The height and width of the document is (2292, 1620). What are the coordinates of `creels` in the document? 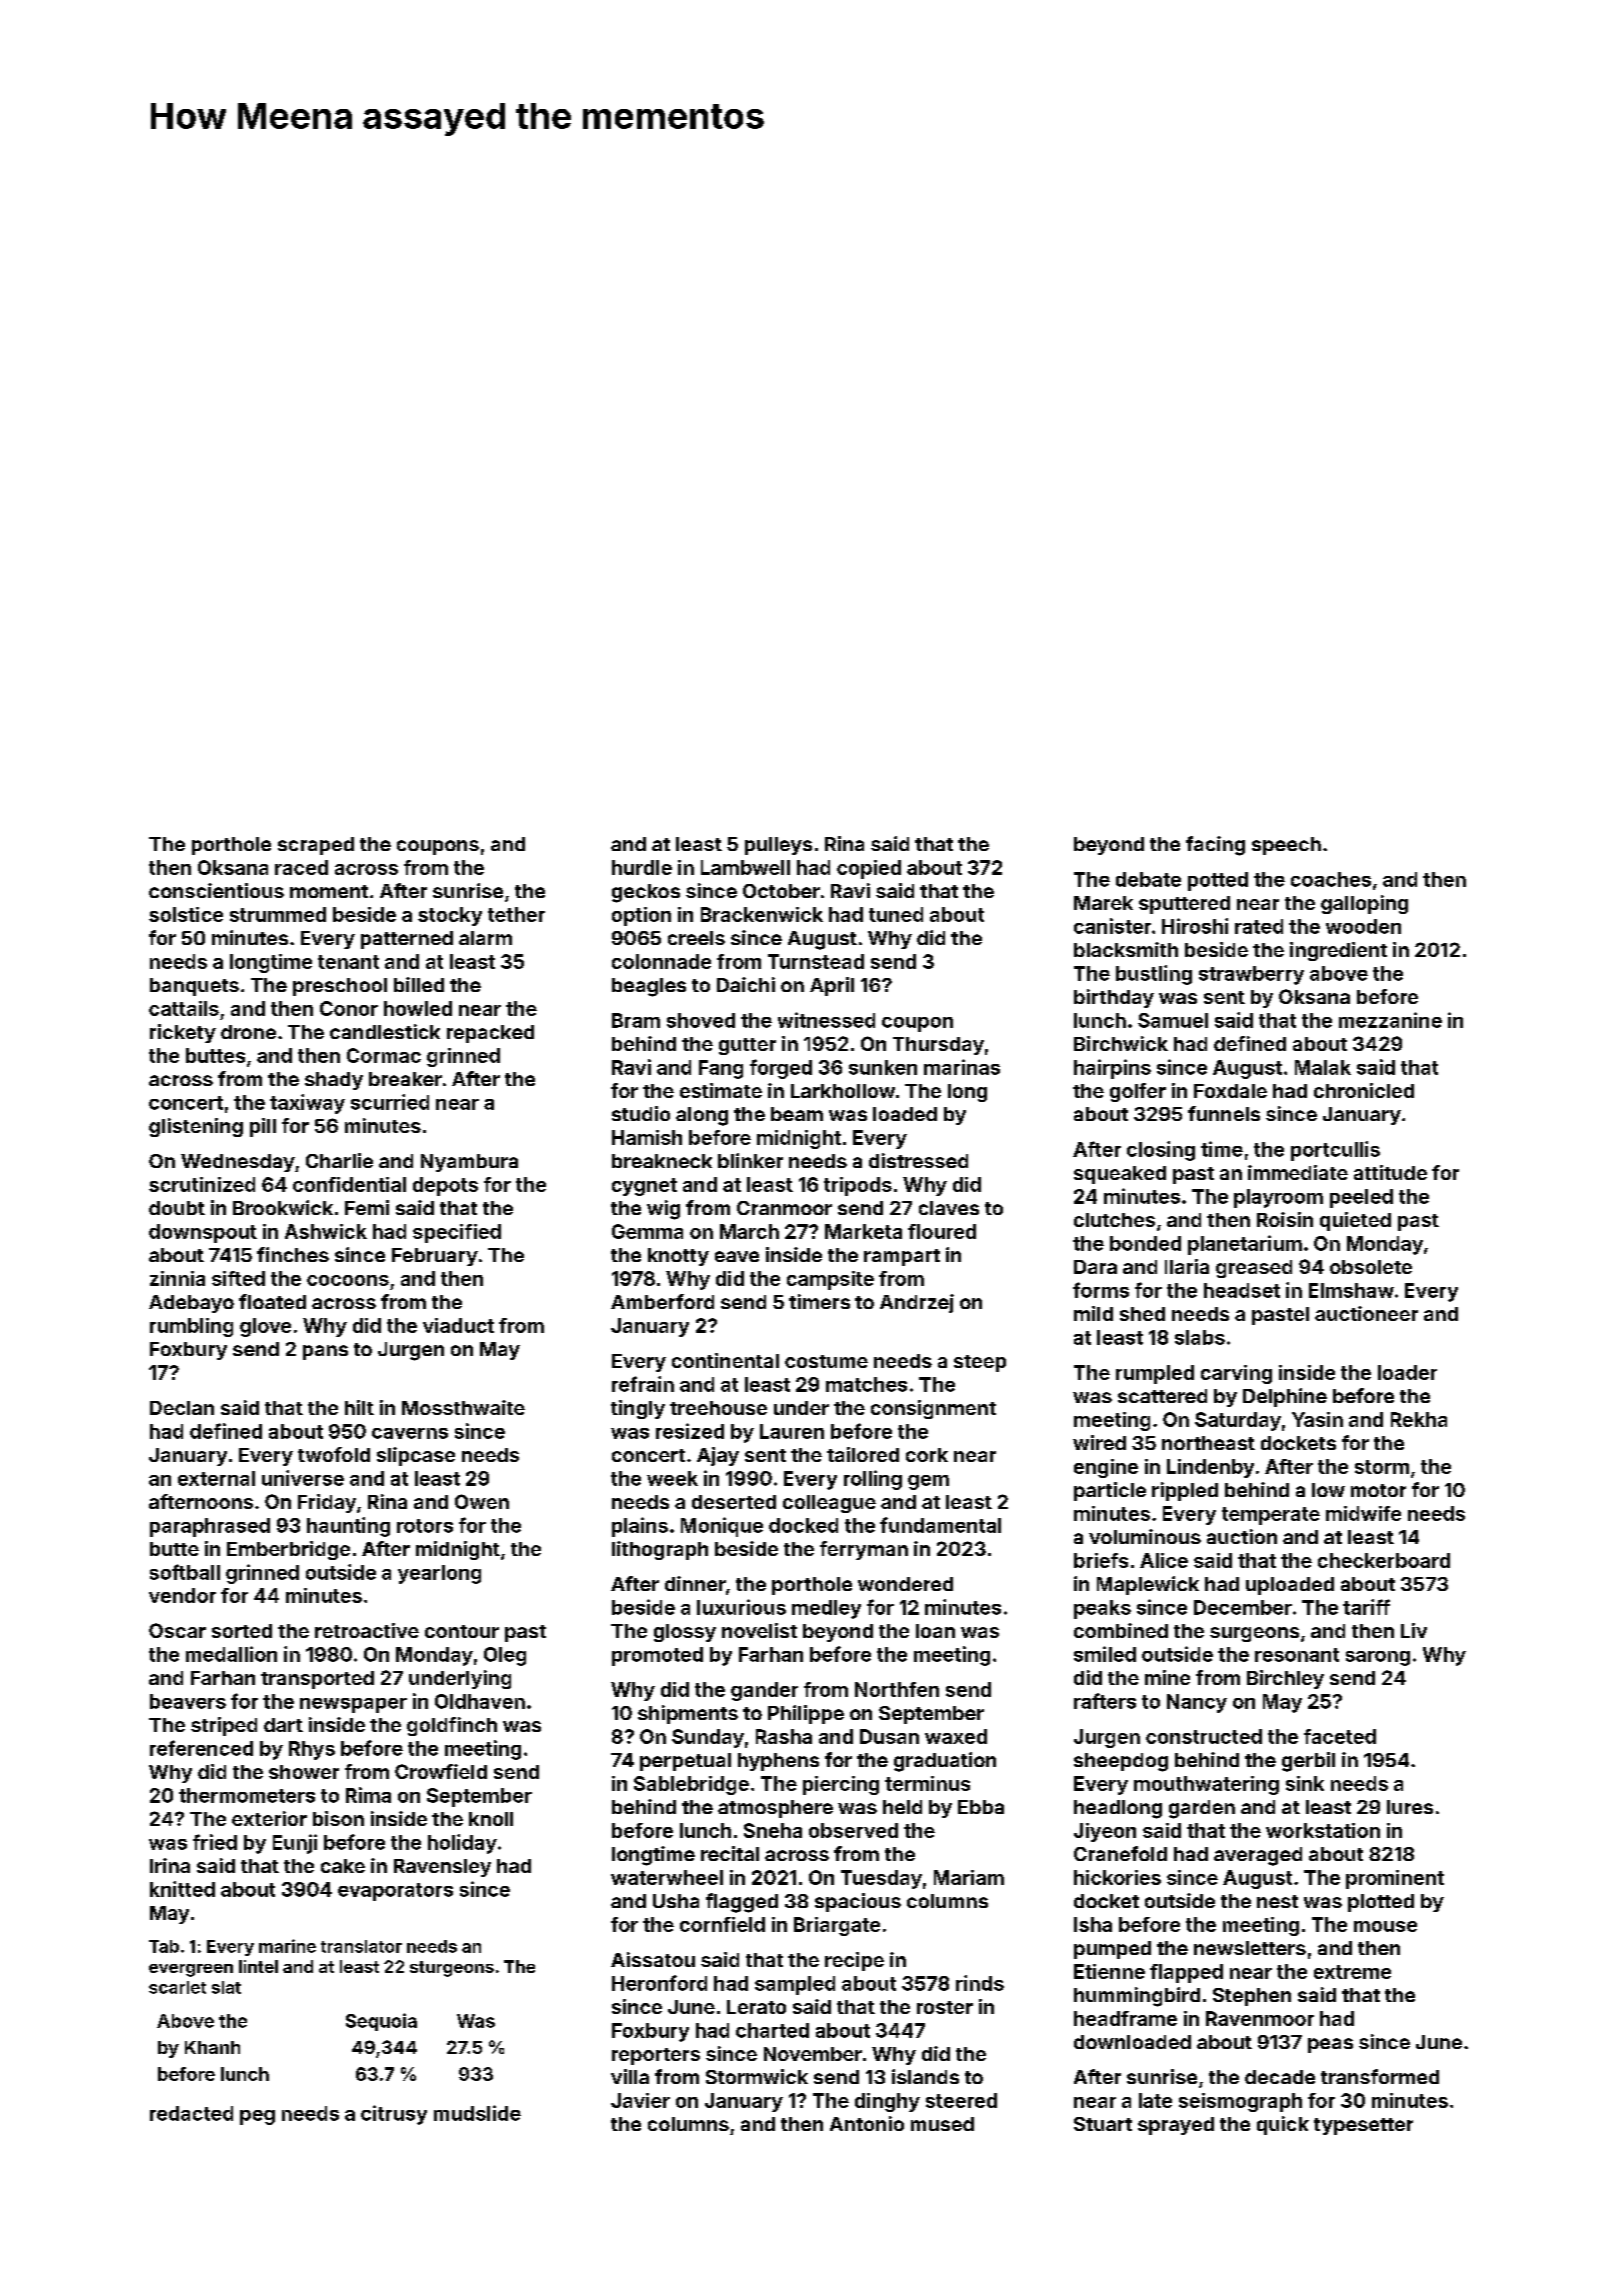 It's located at (696, 938).
